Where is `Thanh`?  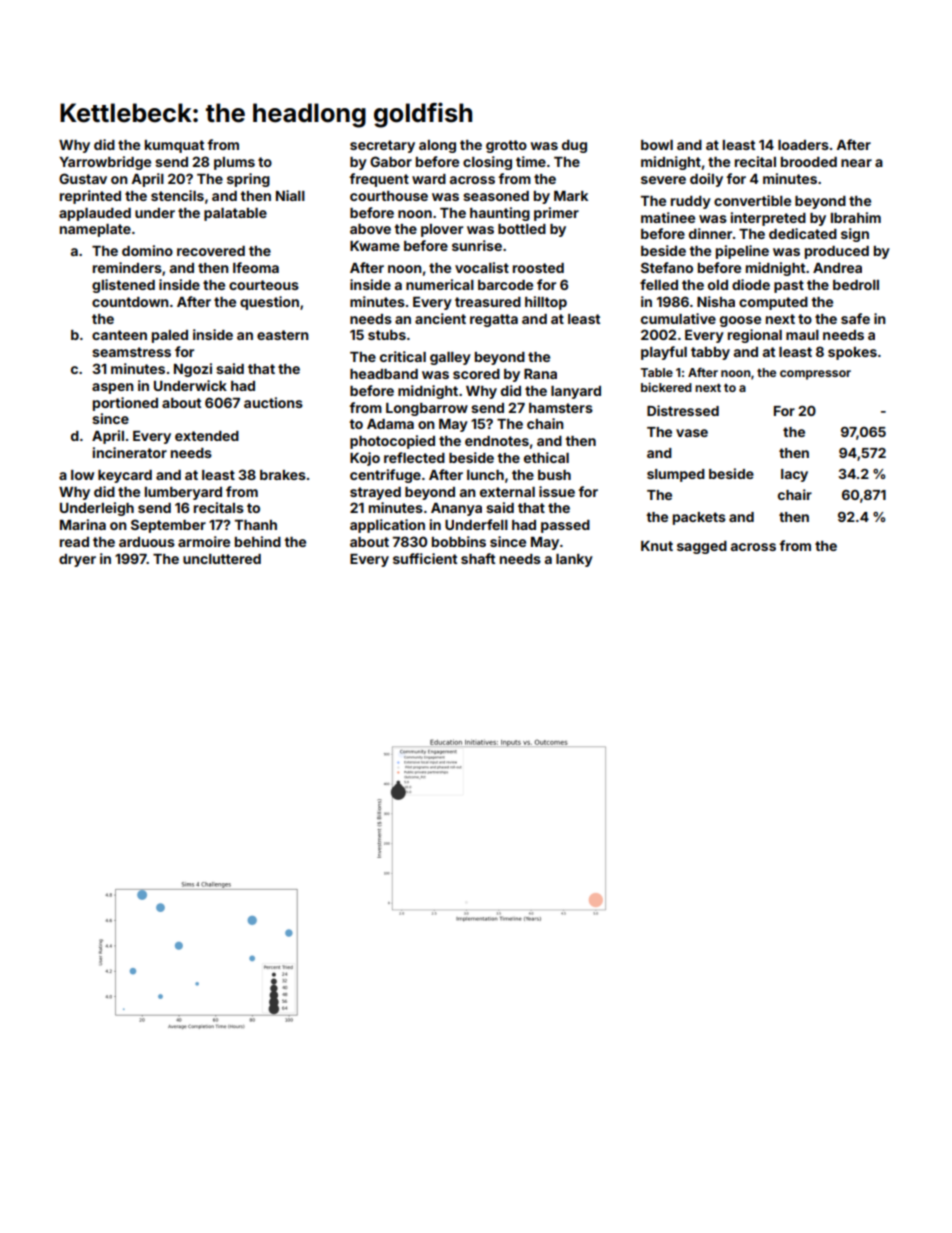
Thanh is located at coordinates (256, 525).
